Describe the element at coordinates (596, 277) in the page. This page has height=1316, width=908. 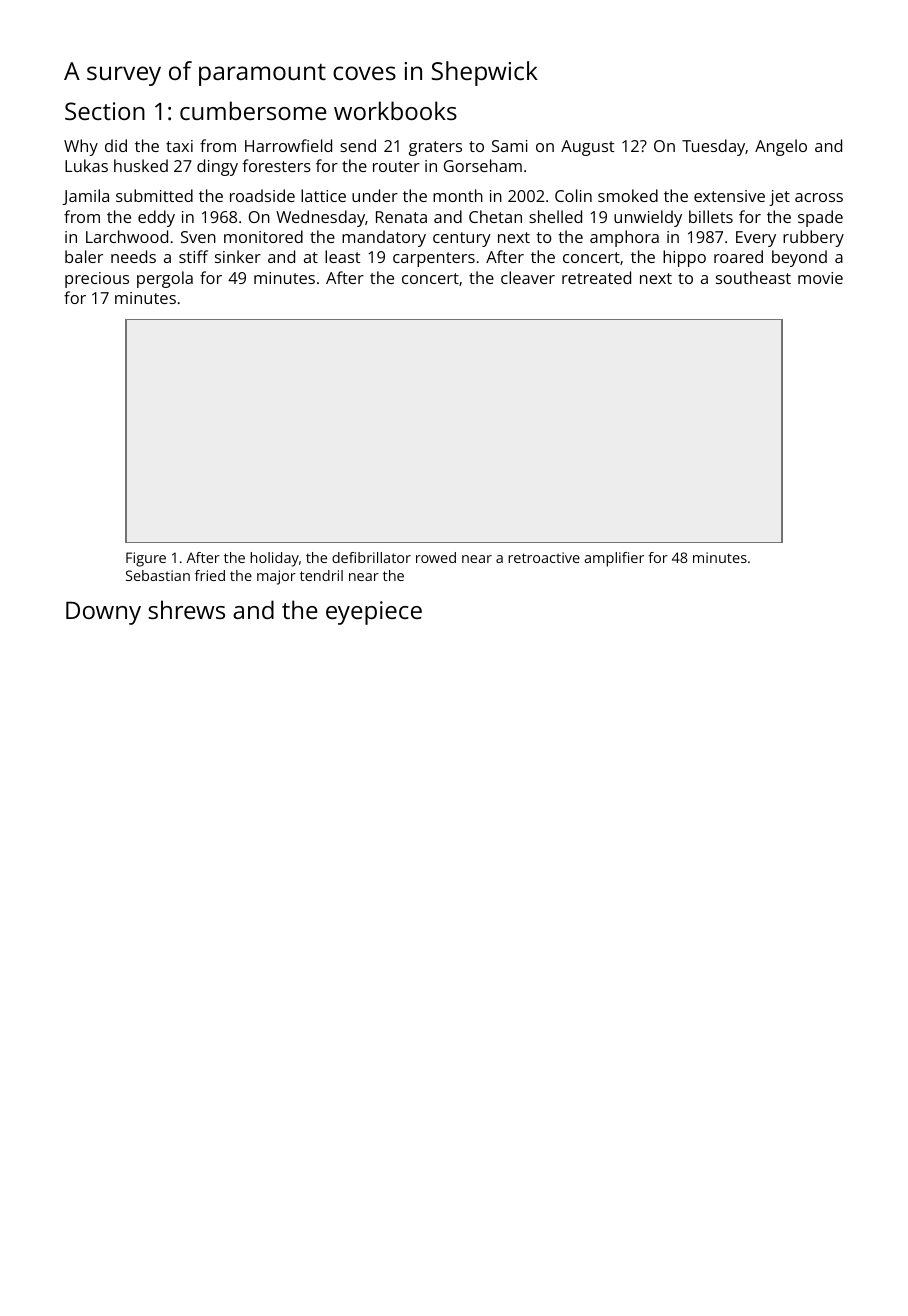
I see `retreated` at that location.
